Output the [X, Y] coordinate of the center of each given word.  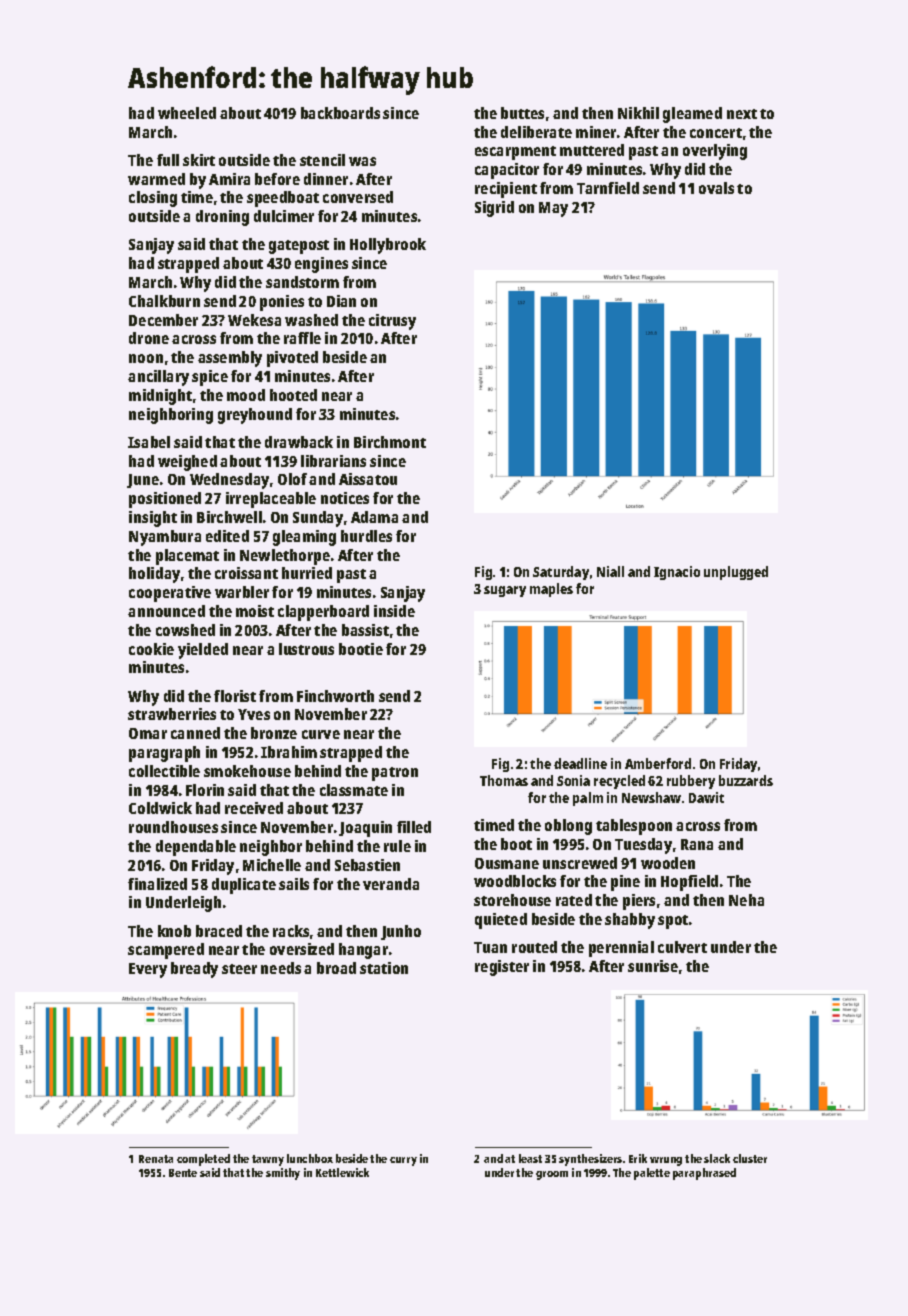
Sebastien [367, 865]
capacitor [507, 171]
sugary [505, 591]
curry [403, 1161]
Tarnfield [608, 188]
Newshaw [651, 797]
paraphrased [704, 1174]
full [168, 160]
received [254, 808]
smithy [283, 1174]
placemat [187, 557]
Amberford [658, 763]
